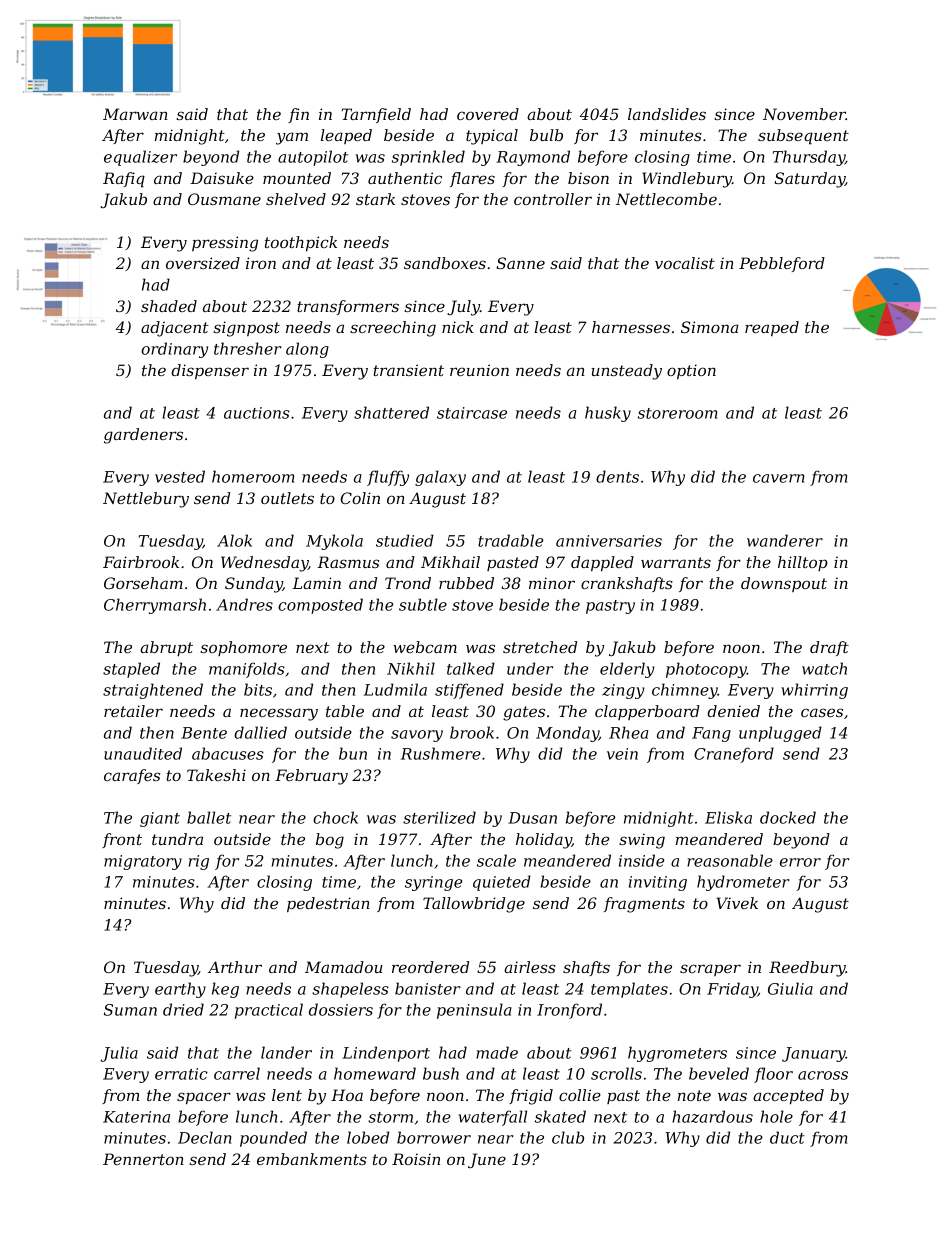  Describe the element at coordinates (530, 967) in the page. I see `airless` at that location.
